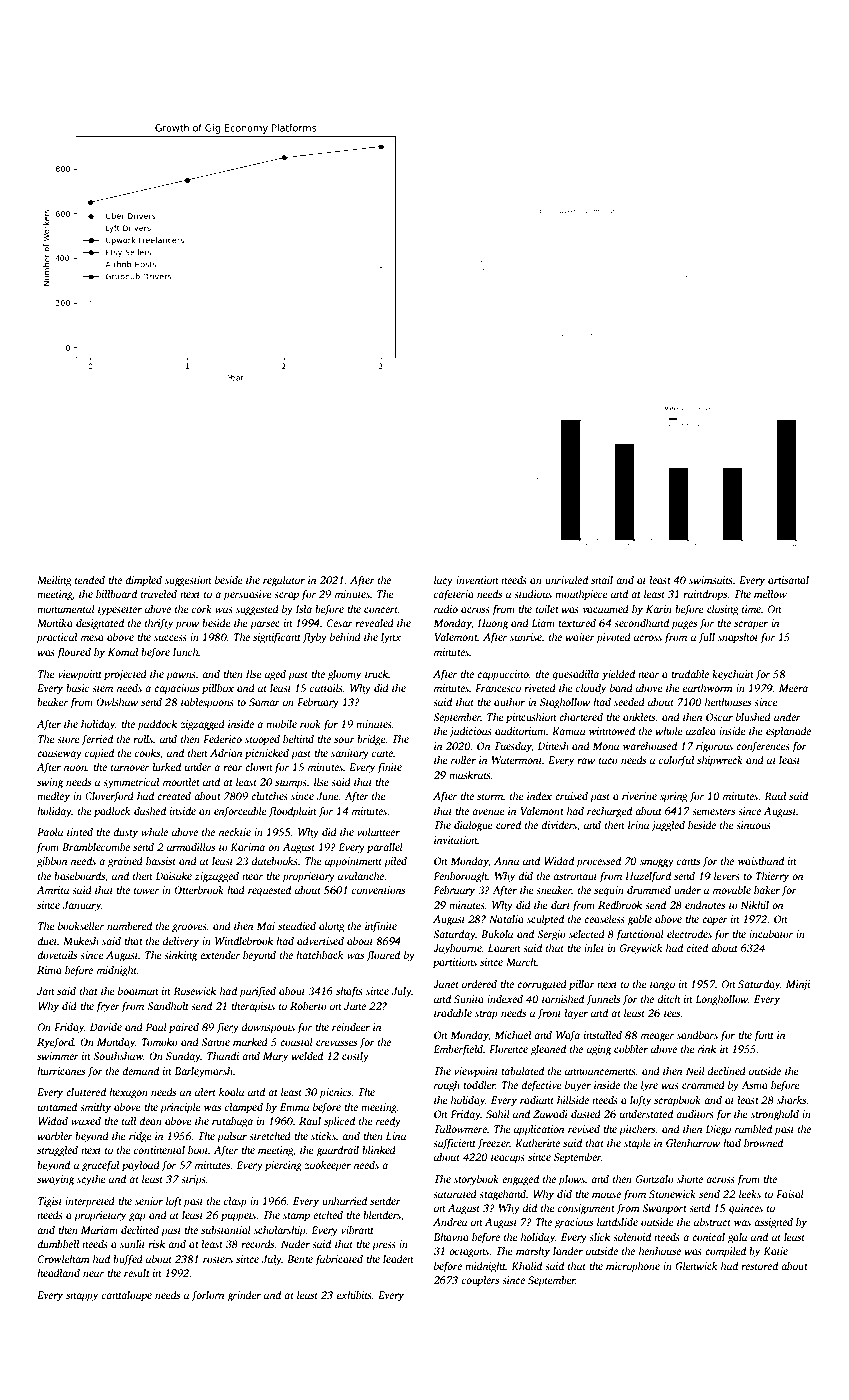 The width and height of the page is (849, 1400). What do you see at coordinates (469, 999) in the page?
I see `Sunita` at bounding box center [469, 999].
